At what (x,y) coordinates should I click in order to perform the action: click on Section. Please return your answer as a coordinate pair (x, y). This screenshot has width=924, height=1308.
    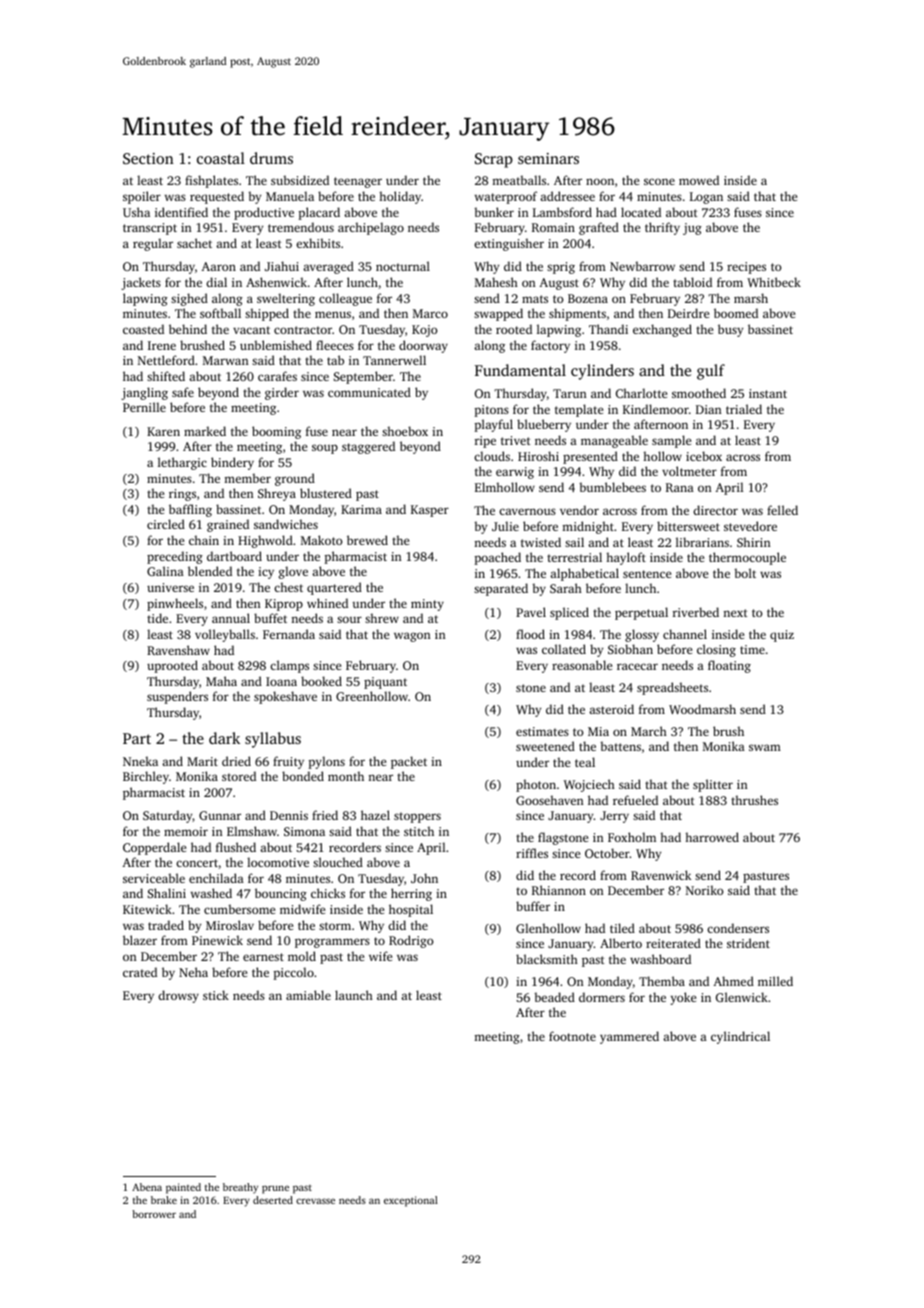
    Looking at the image, I should click on (148, 158).
